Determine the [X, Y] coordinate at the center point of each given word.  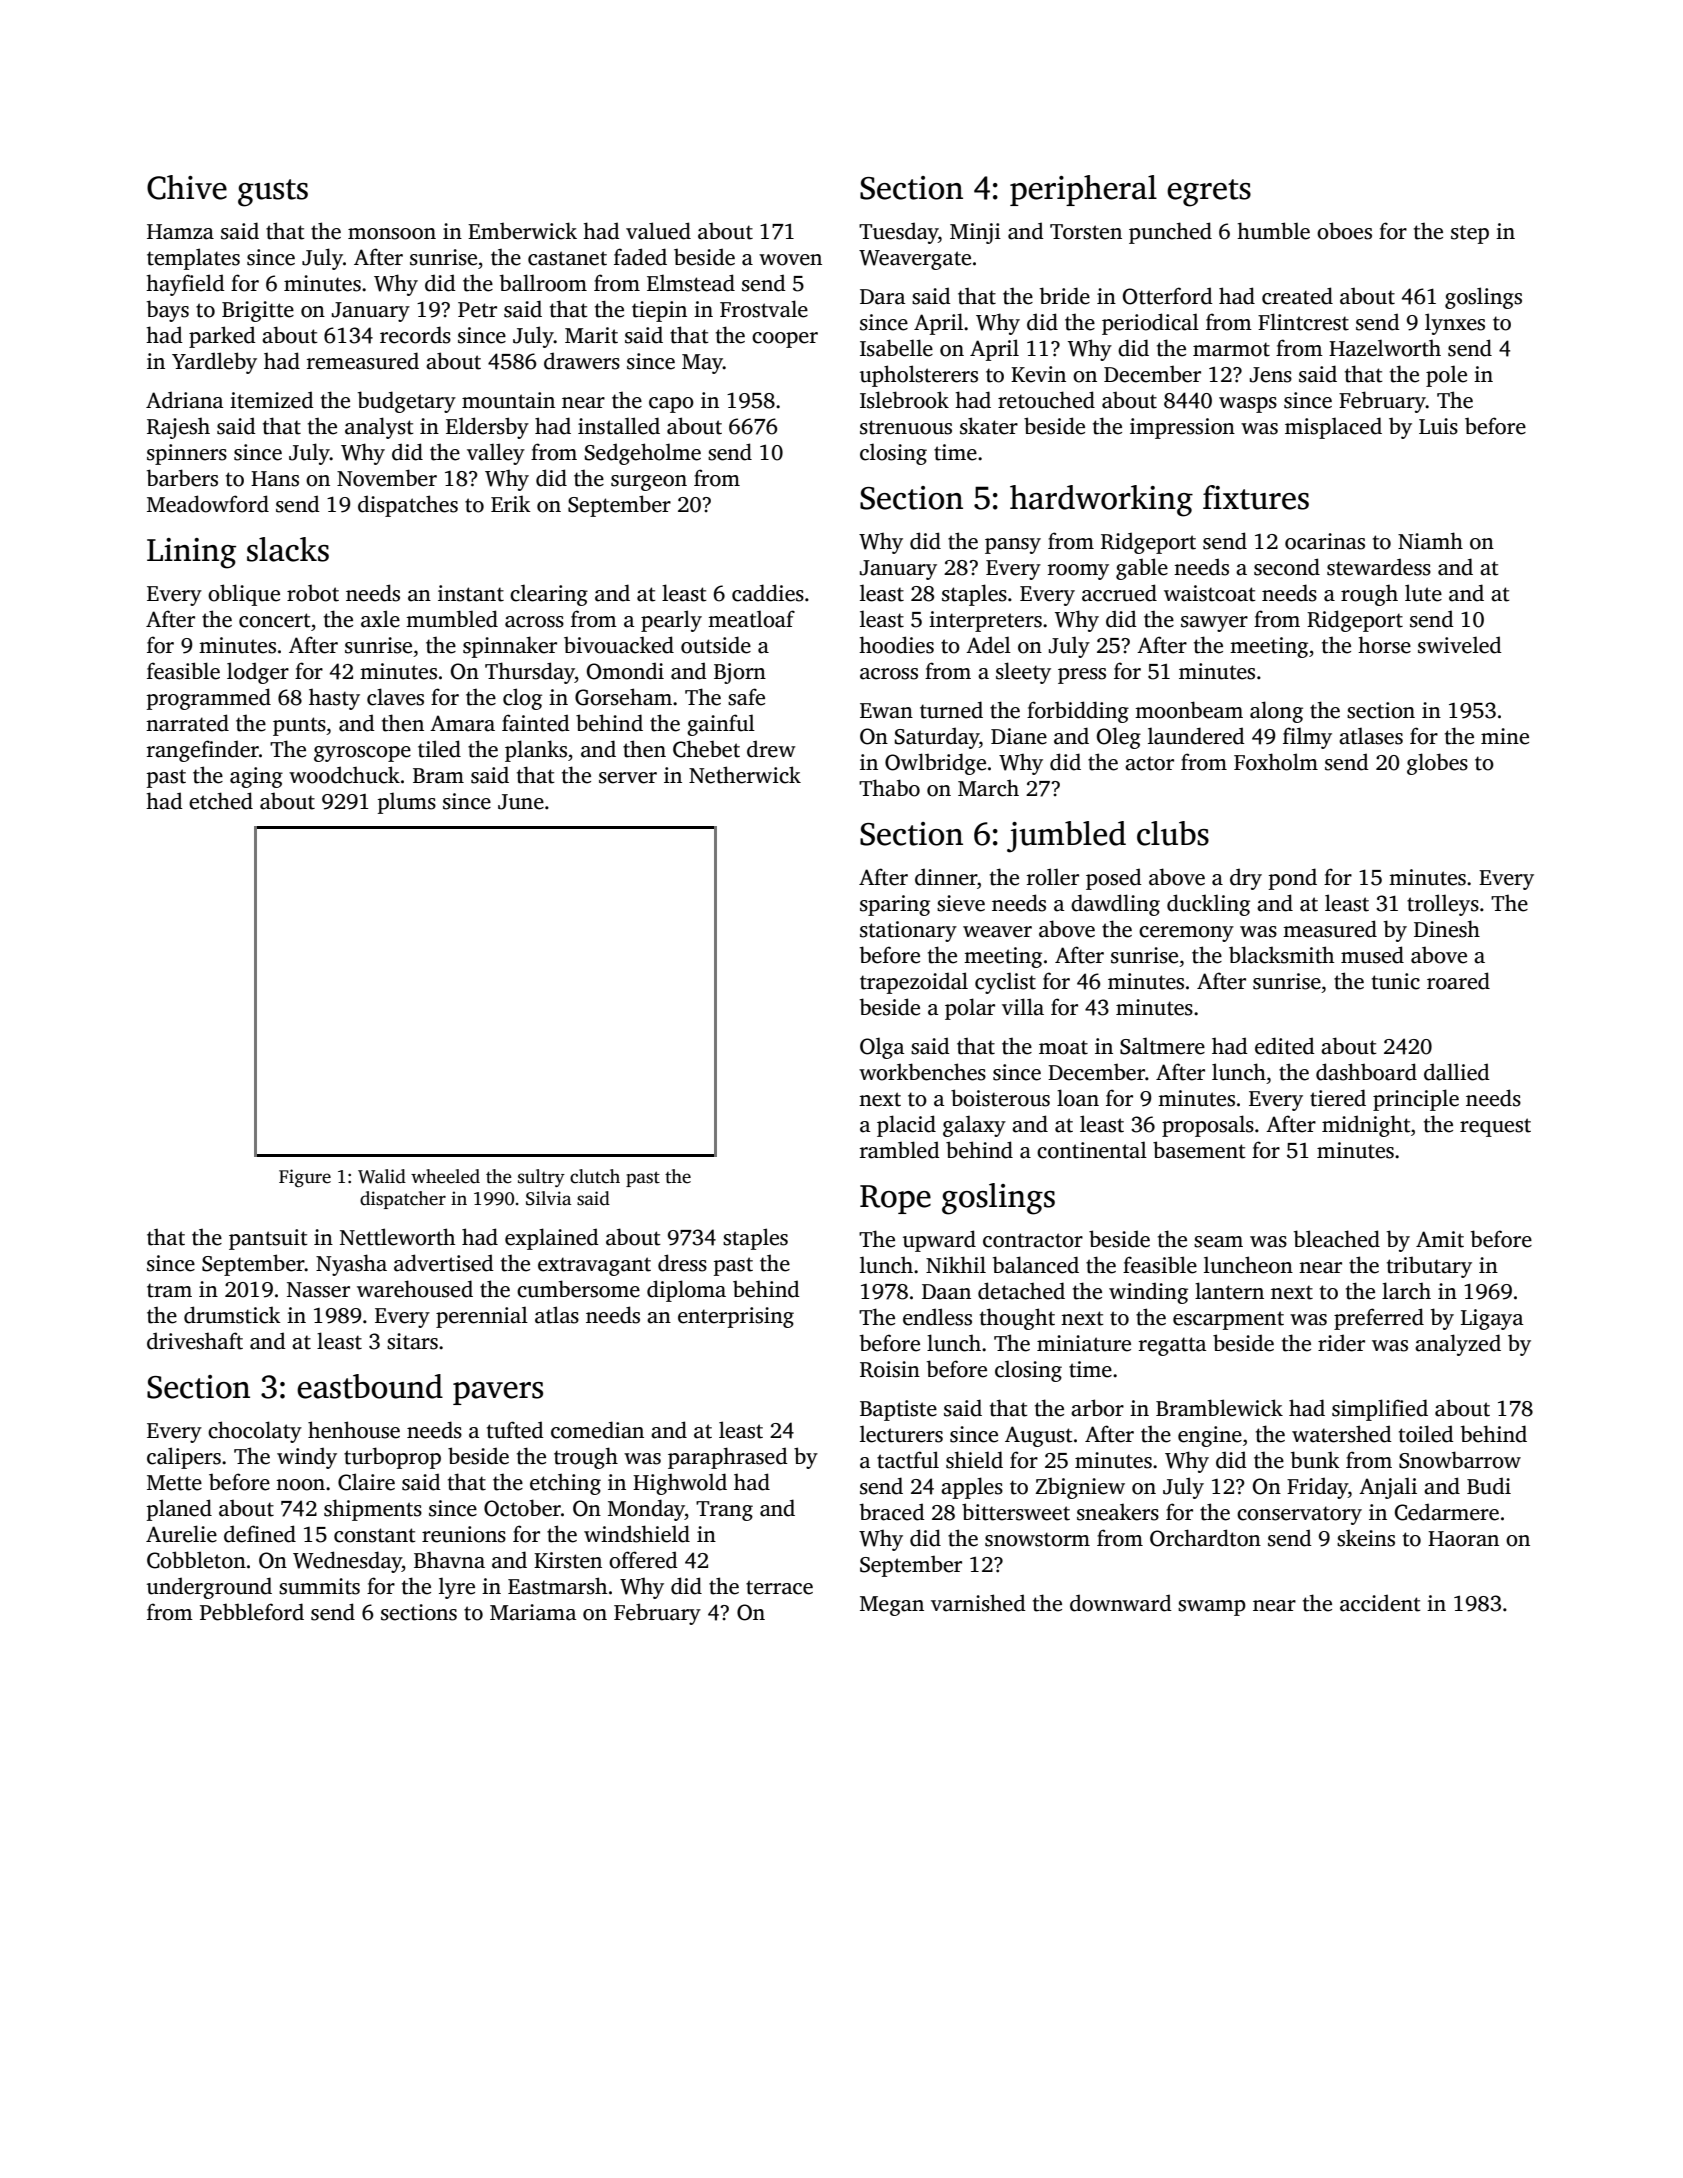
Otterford [1168, 296]
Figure [305, 1178]
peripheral [1083, 190]
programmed [209, 699]
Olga [882, 1048]
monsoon [392, 234]
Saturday [937, 738]
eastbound [370, 1386]
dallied [1457, 1072]
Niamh [1430, 541]
